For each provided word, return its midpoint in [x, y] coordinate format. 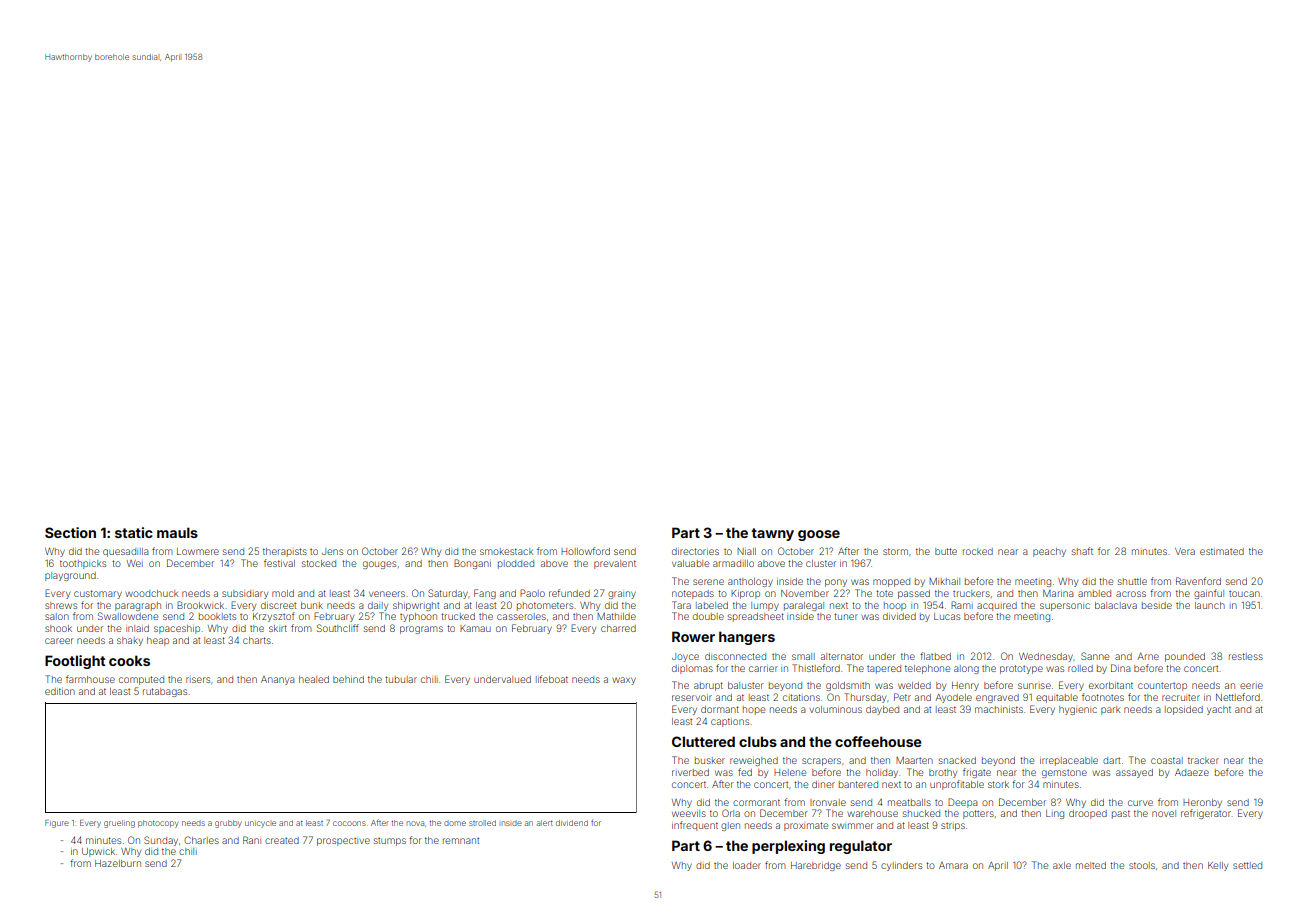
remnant [461, 841]
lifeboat [552, 679]
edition [60, 691]
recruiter [1181, 698]
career [59, 641]
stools [1142, 865]
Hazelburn [118, 863]
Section [70, 532]
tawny [773, 534]
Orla [731, 813]
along [966, 669]
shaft [1082, 551]
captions [730, 722]
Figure [57, 824]
